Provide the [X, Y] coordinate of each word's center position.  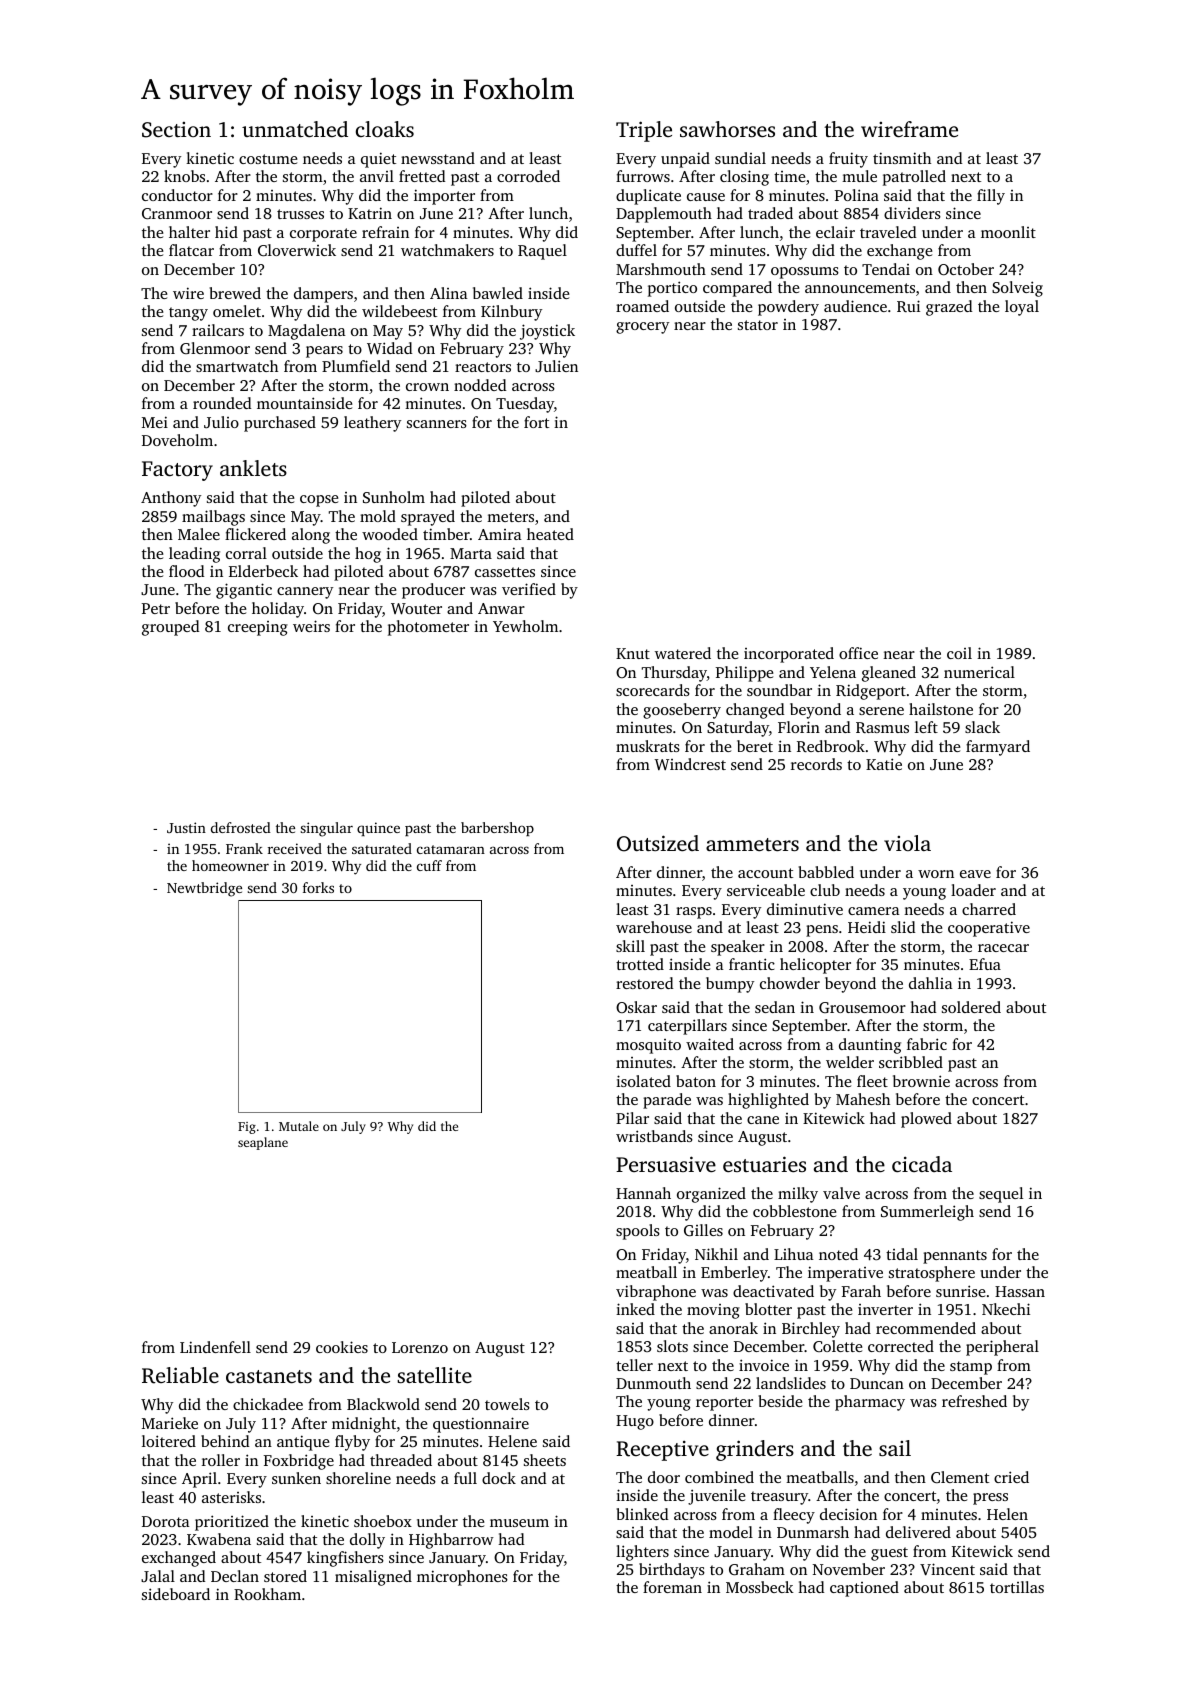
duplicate [648, 197]
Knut [633, 653]
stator [758, 325]
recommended [926, 1328]
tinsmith [902, 158]
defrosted [241, 827]
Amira [500, 534]
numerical [979, 672]
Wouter [416, 609]
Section [176, 130]
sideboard [176, 1594]
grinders [755, 1450]
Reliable [180, 1375]
